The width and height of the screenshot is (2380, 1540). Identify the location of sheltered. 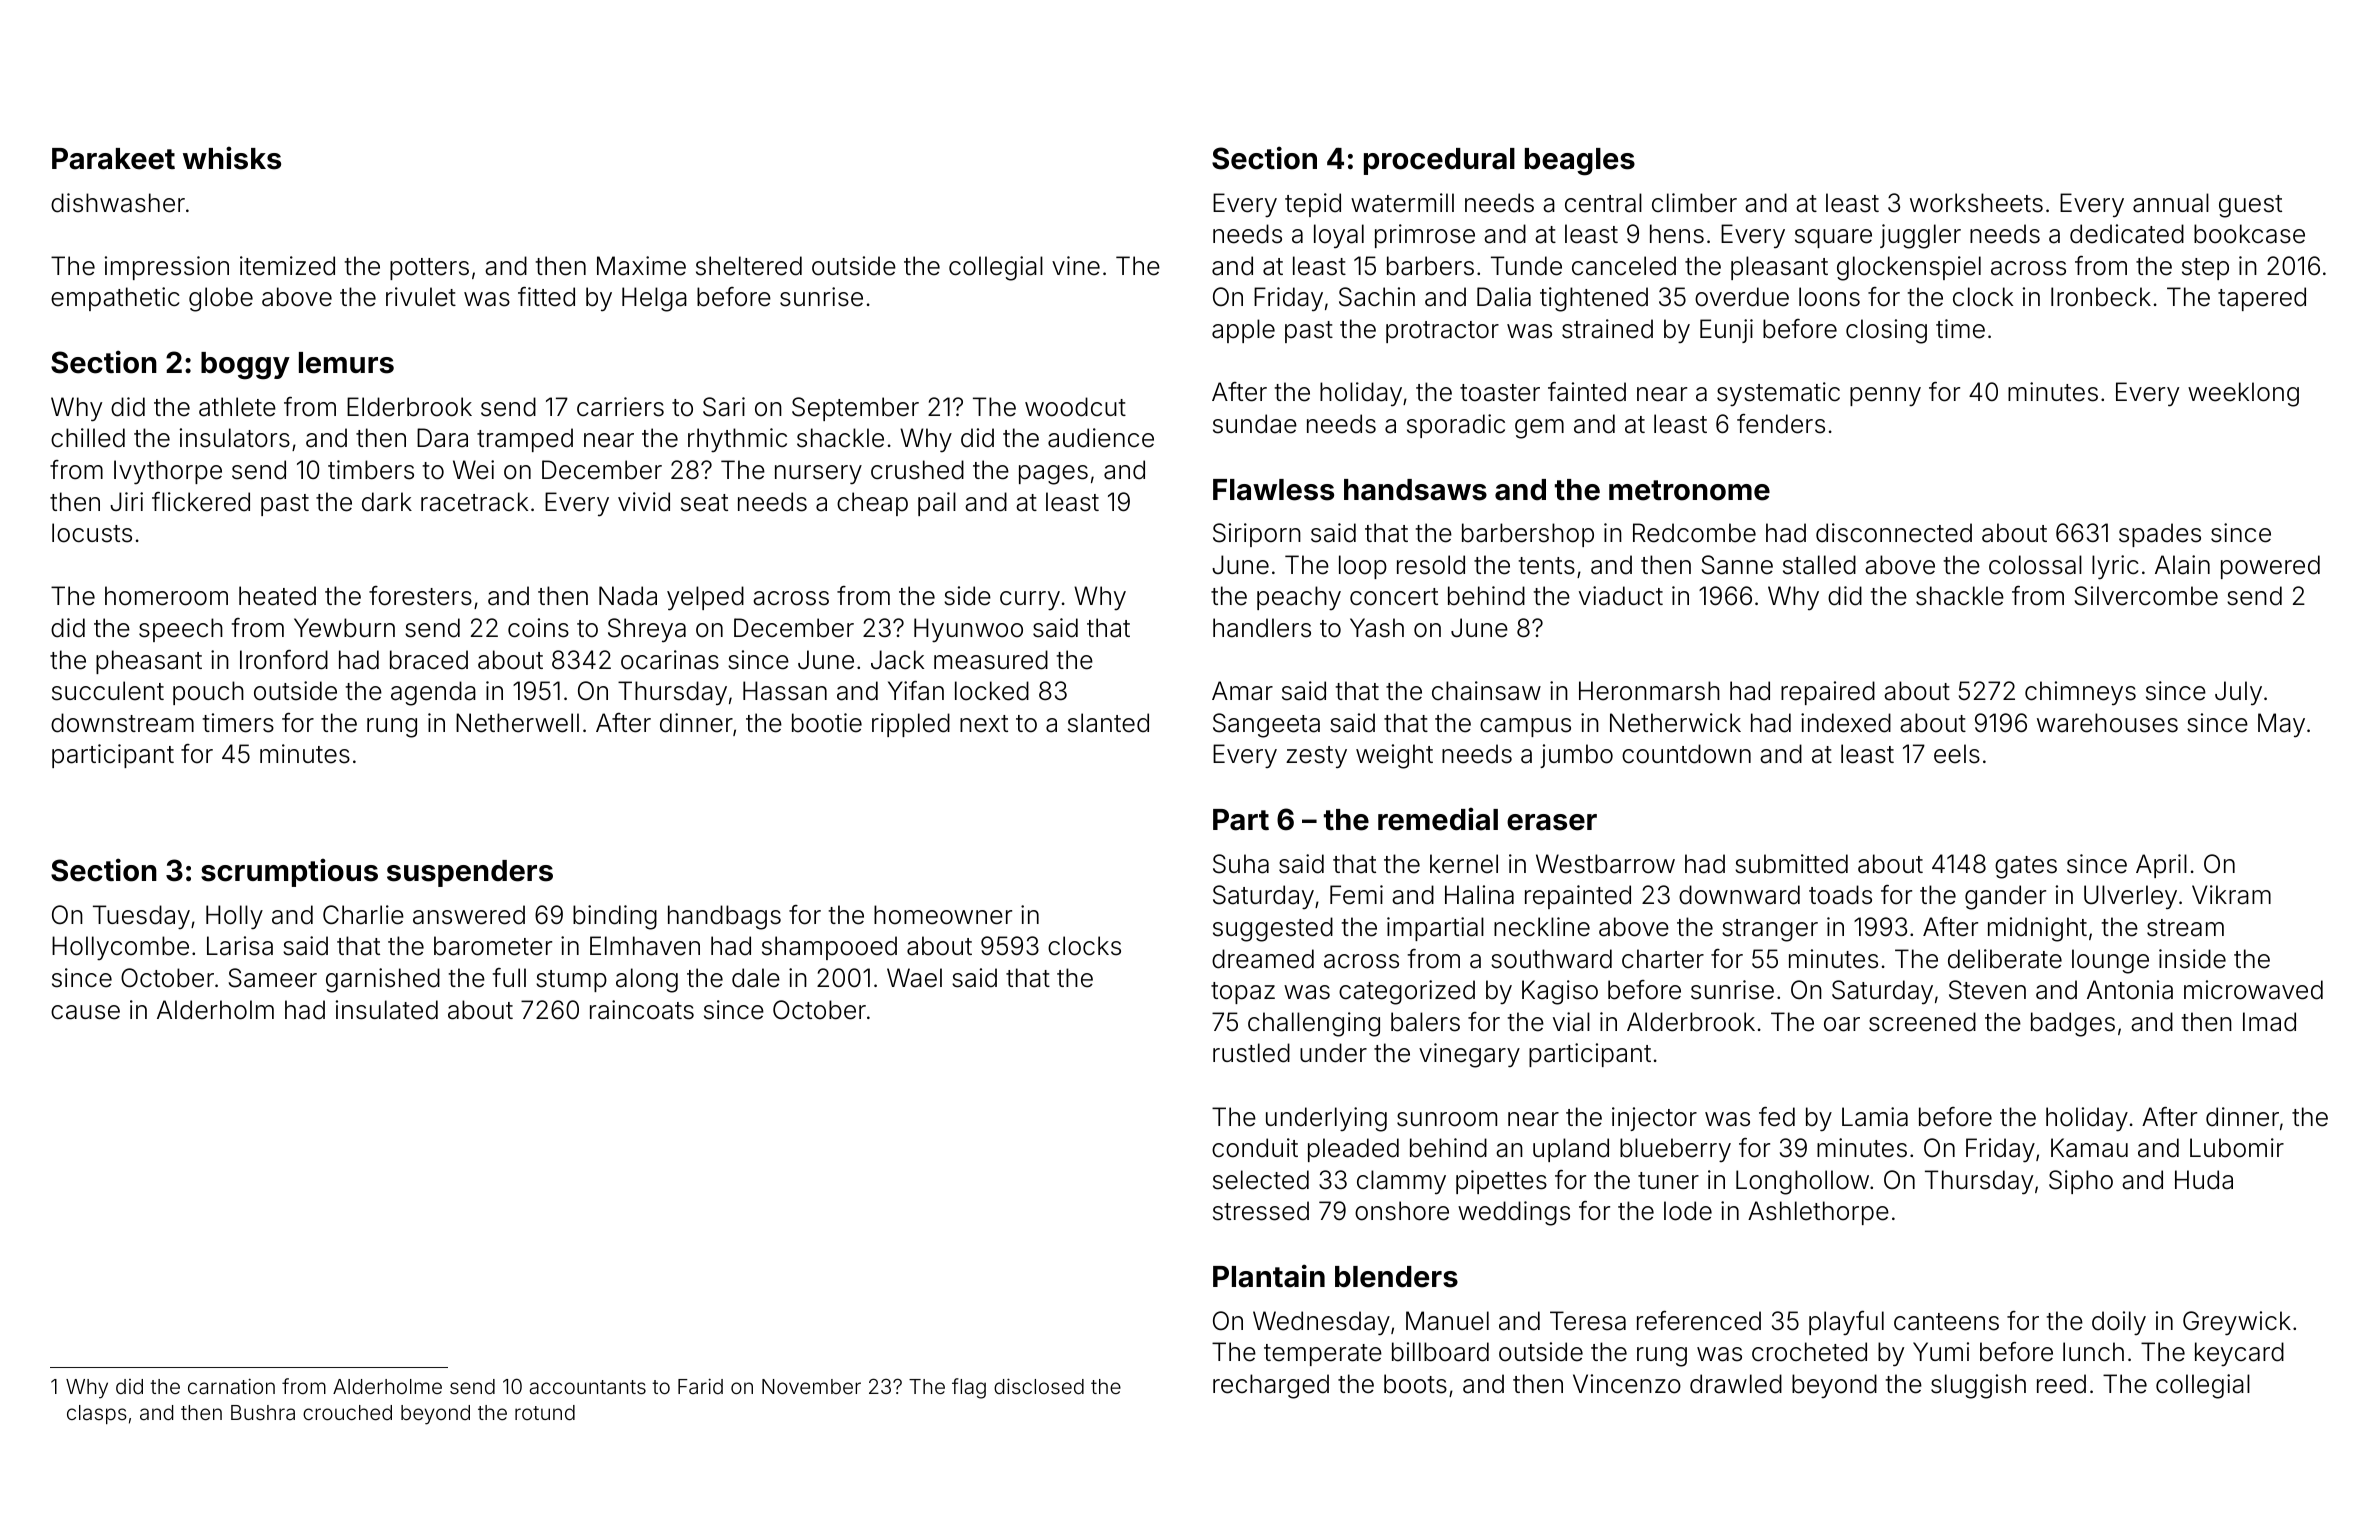
(749, 266).
